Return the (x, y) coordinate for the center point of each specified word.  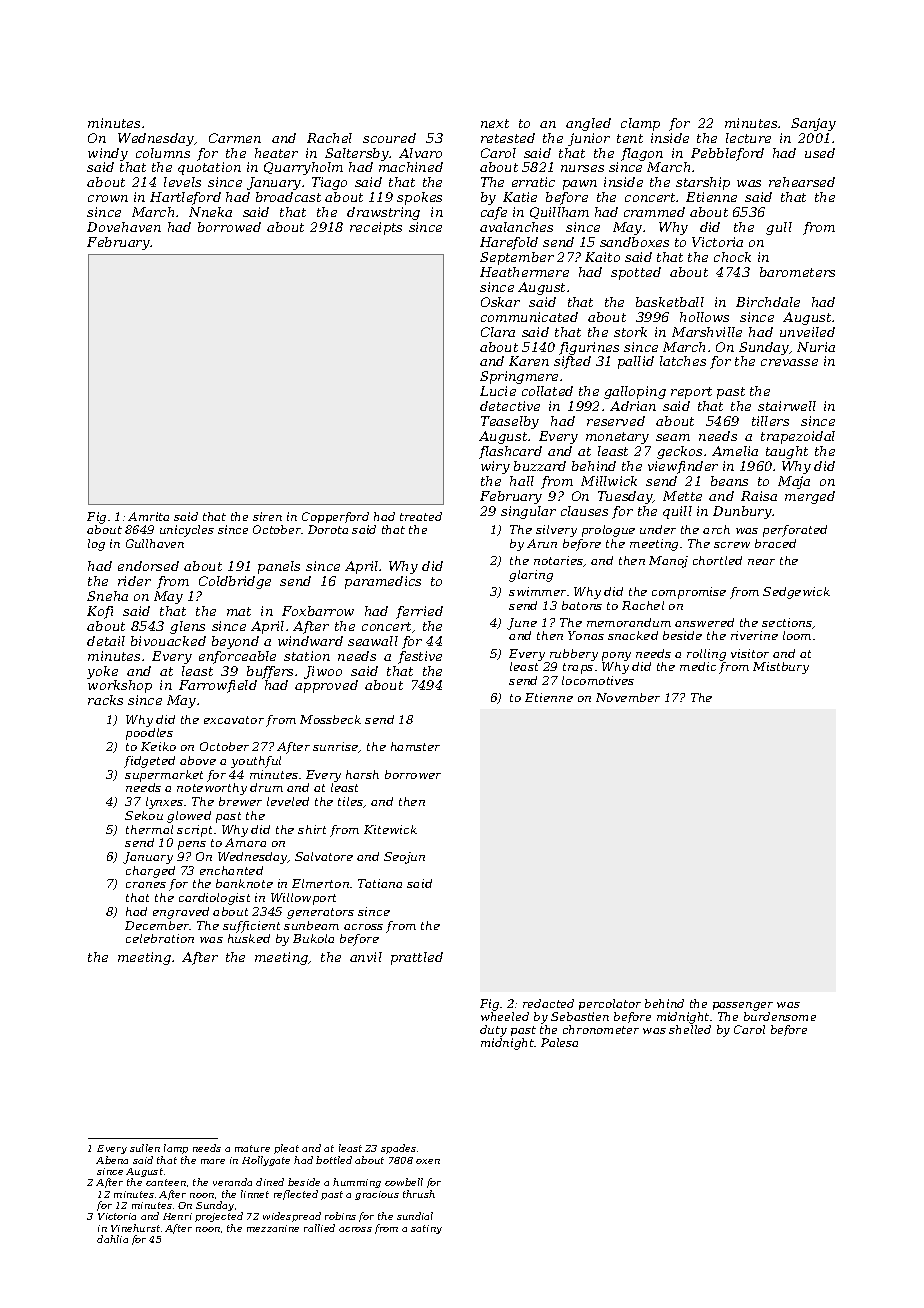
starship (703, 183)
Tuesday (625, 497)
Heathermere (524, 272)
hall (522, 481)
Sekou (144, 815)
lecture (748, 138)
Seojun (404, 858)
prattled (417, 958)
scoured (389, 138)
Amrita (148, 516)
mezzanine (273, 1228)
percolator (610, 1004)
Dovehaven (124, 227)
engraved (181, 913)
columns (163, 153)
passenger (743, 1006)
